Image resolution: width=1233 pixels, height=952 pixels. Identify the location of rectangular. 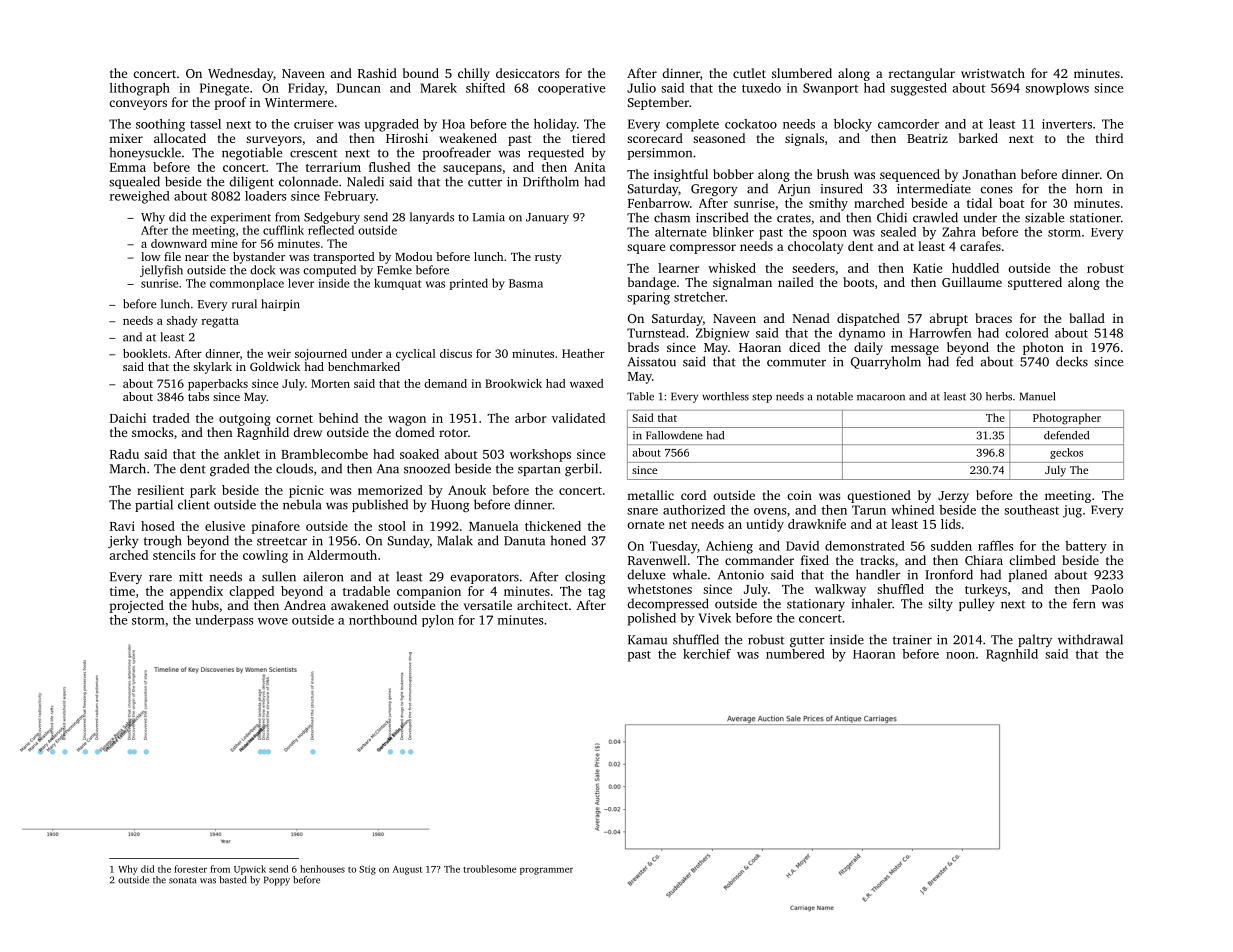
(922, 74).
